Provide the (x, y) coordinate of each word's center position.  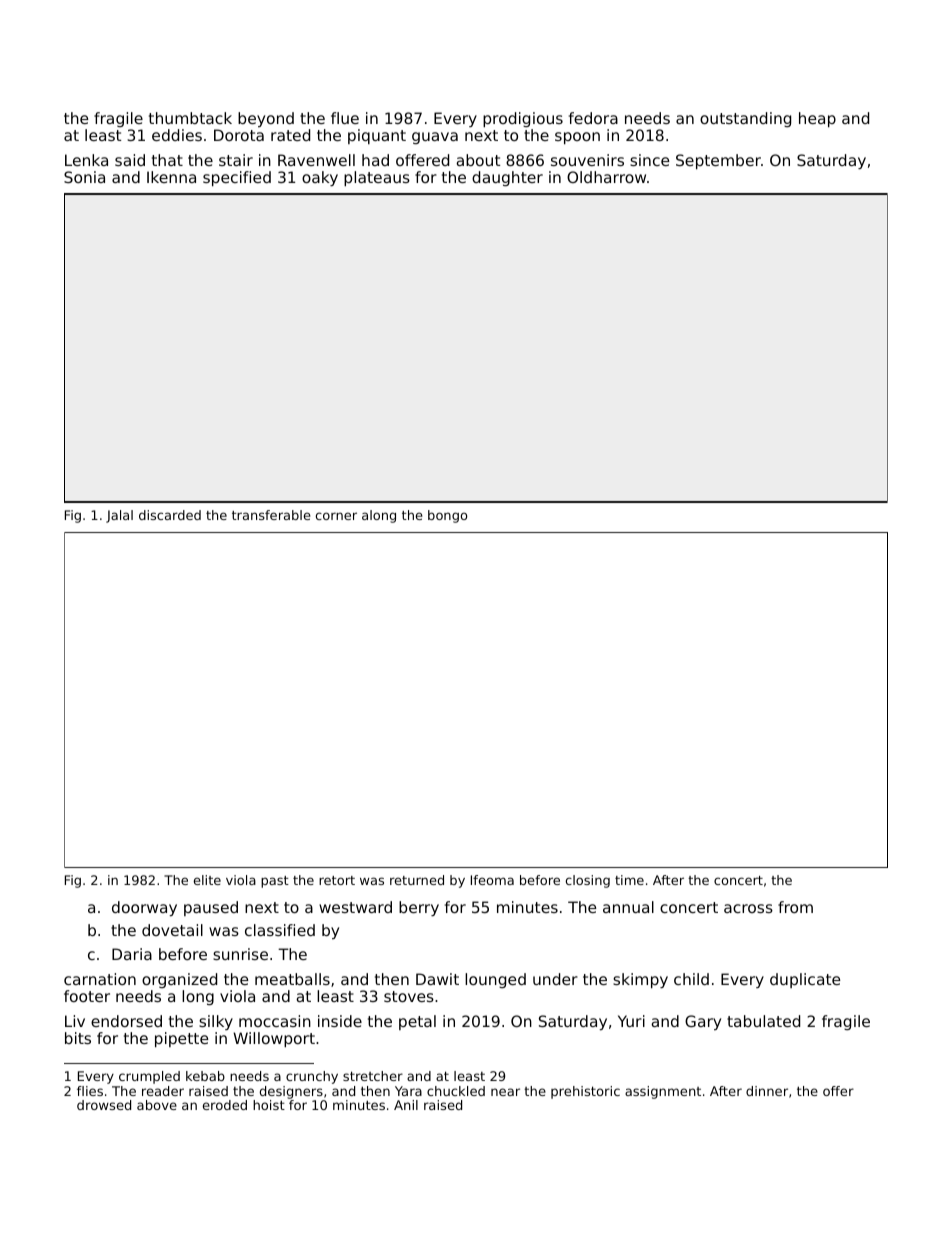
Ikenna (171, 177)
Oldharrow (606, 177)
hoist (269, 1105)
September (718, 161)
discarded (170, 515)
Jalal (119, 516)
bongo (447, 516)
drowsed (104, 1105)
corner (336, 516)
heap (817, 119)
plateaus (377, 178)
